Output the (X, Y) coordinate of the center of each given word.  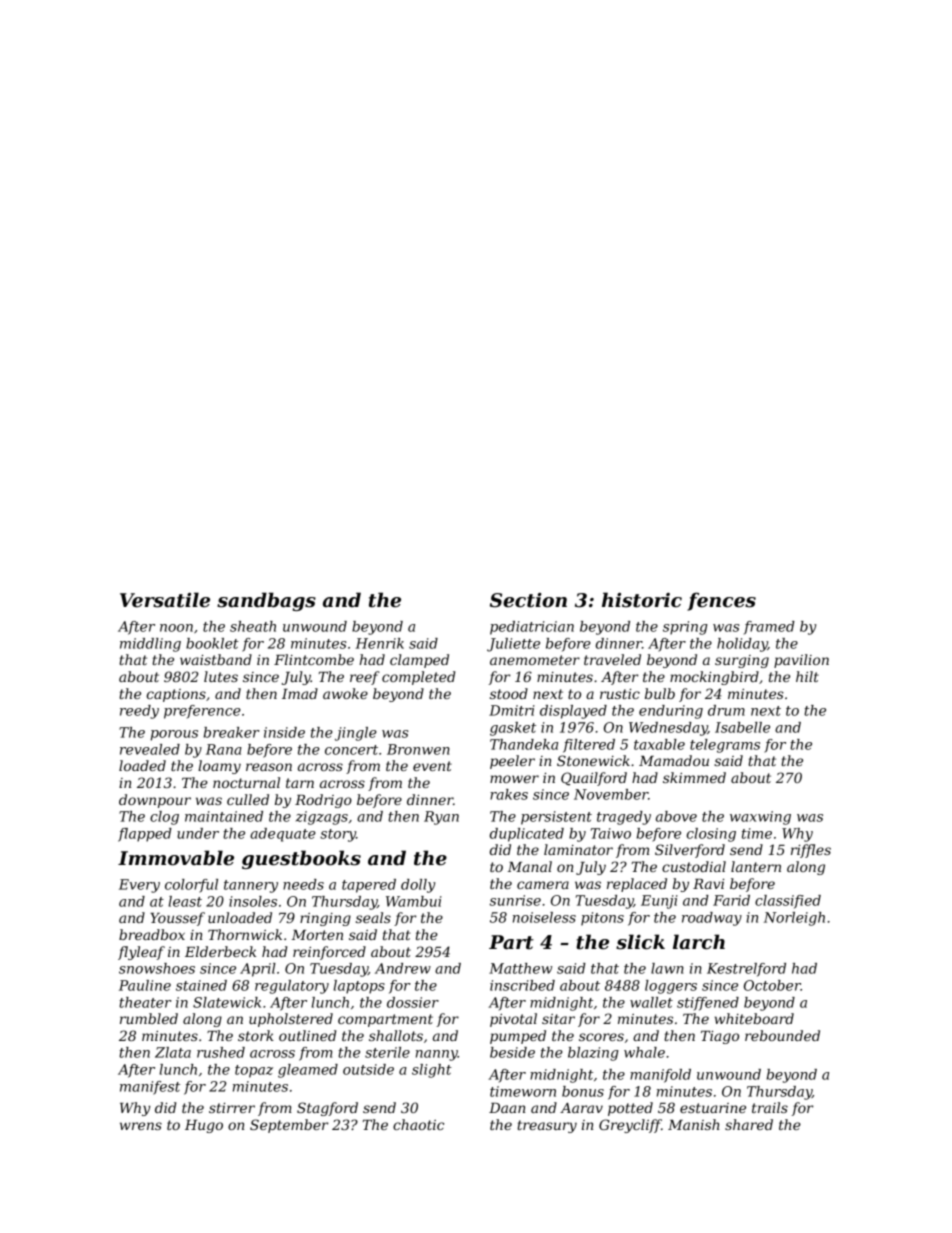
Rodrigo (323, 801)
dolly (418, 886)
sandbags (266, 601)
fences (721, 601)
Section (528, 600)
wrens (141, 1126)
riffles (811, 851)
